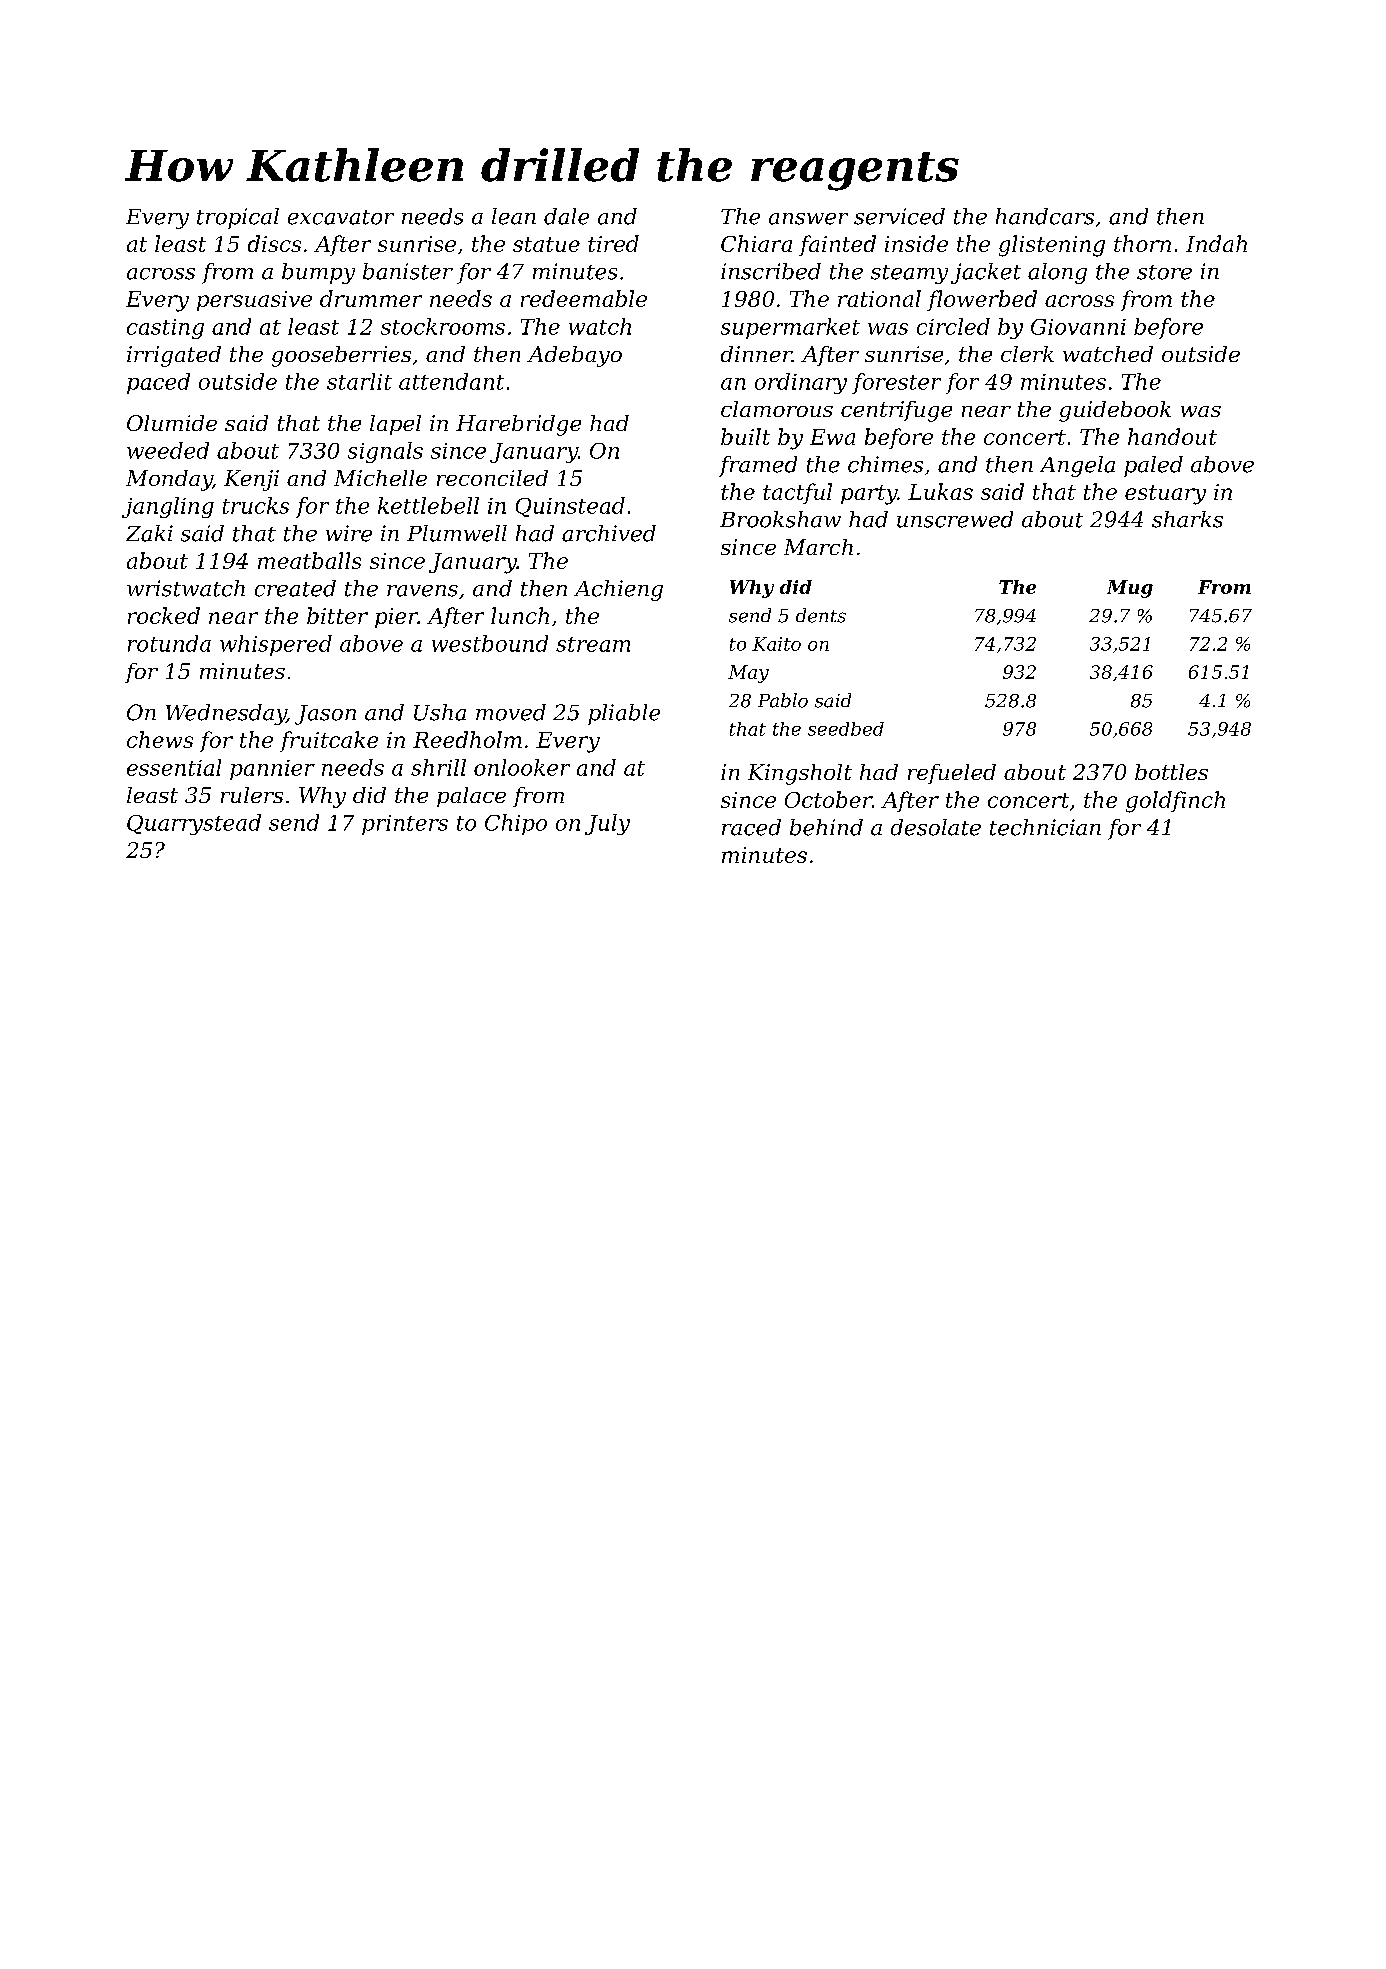 The image size is (1386, 1969). Describe the element at coordinates (238, 218) in the screenshot. I see `tropical` at that location.
